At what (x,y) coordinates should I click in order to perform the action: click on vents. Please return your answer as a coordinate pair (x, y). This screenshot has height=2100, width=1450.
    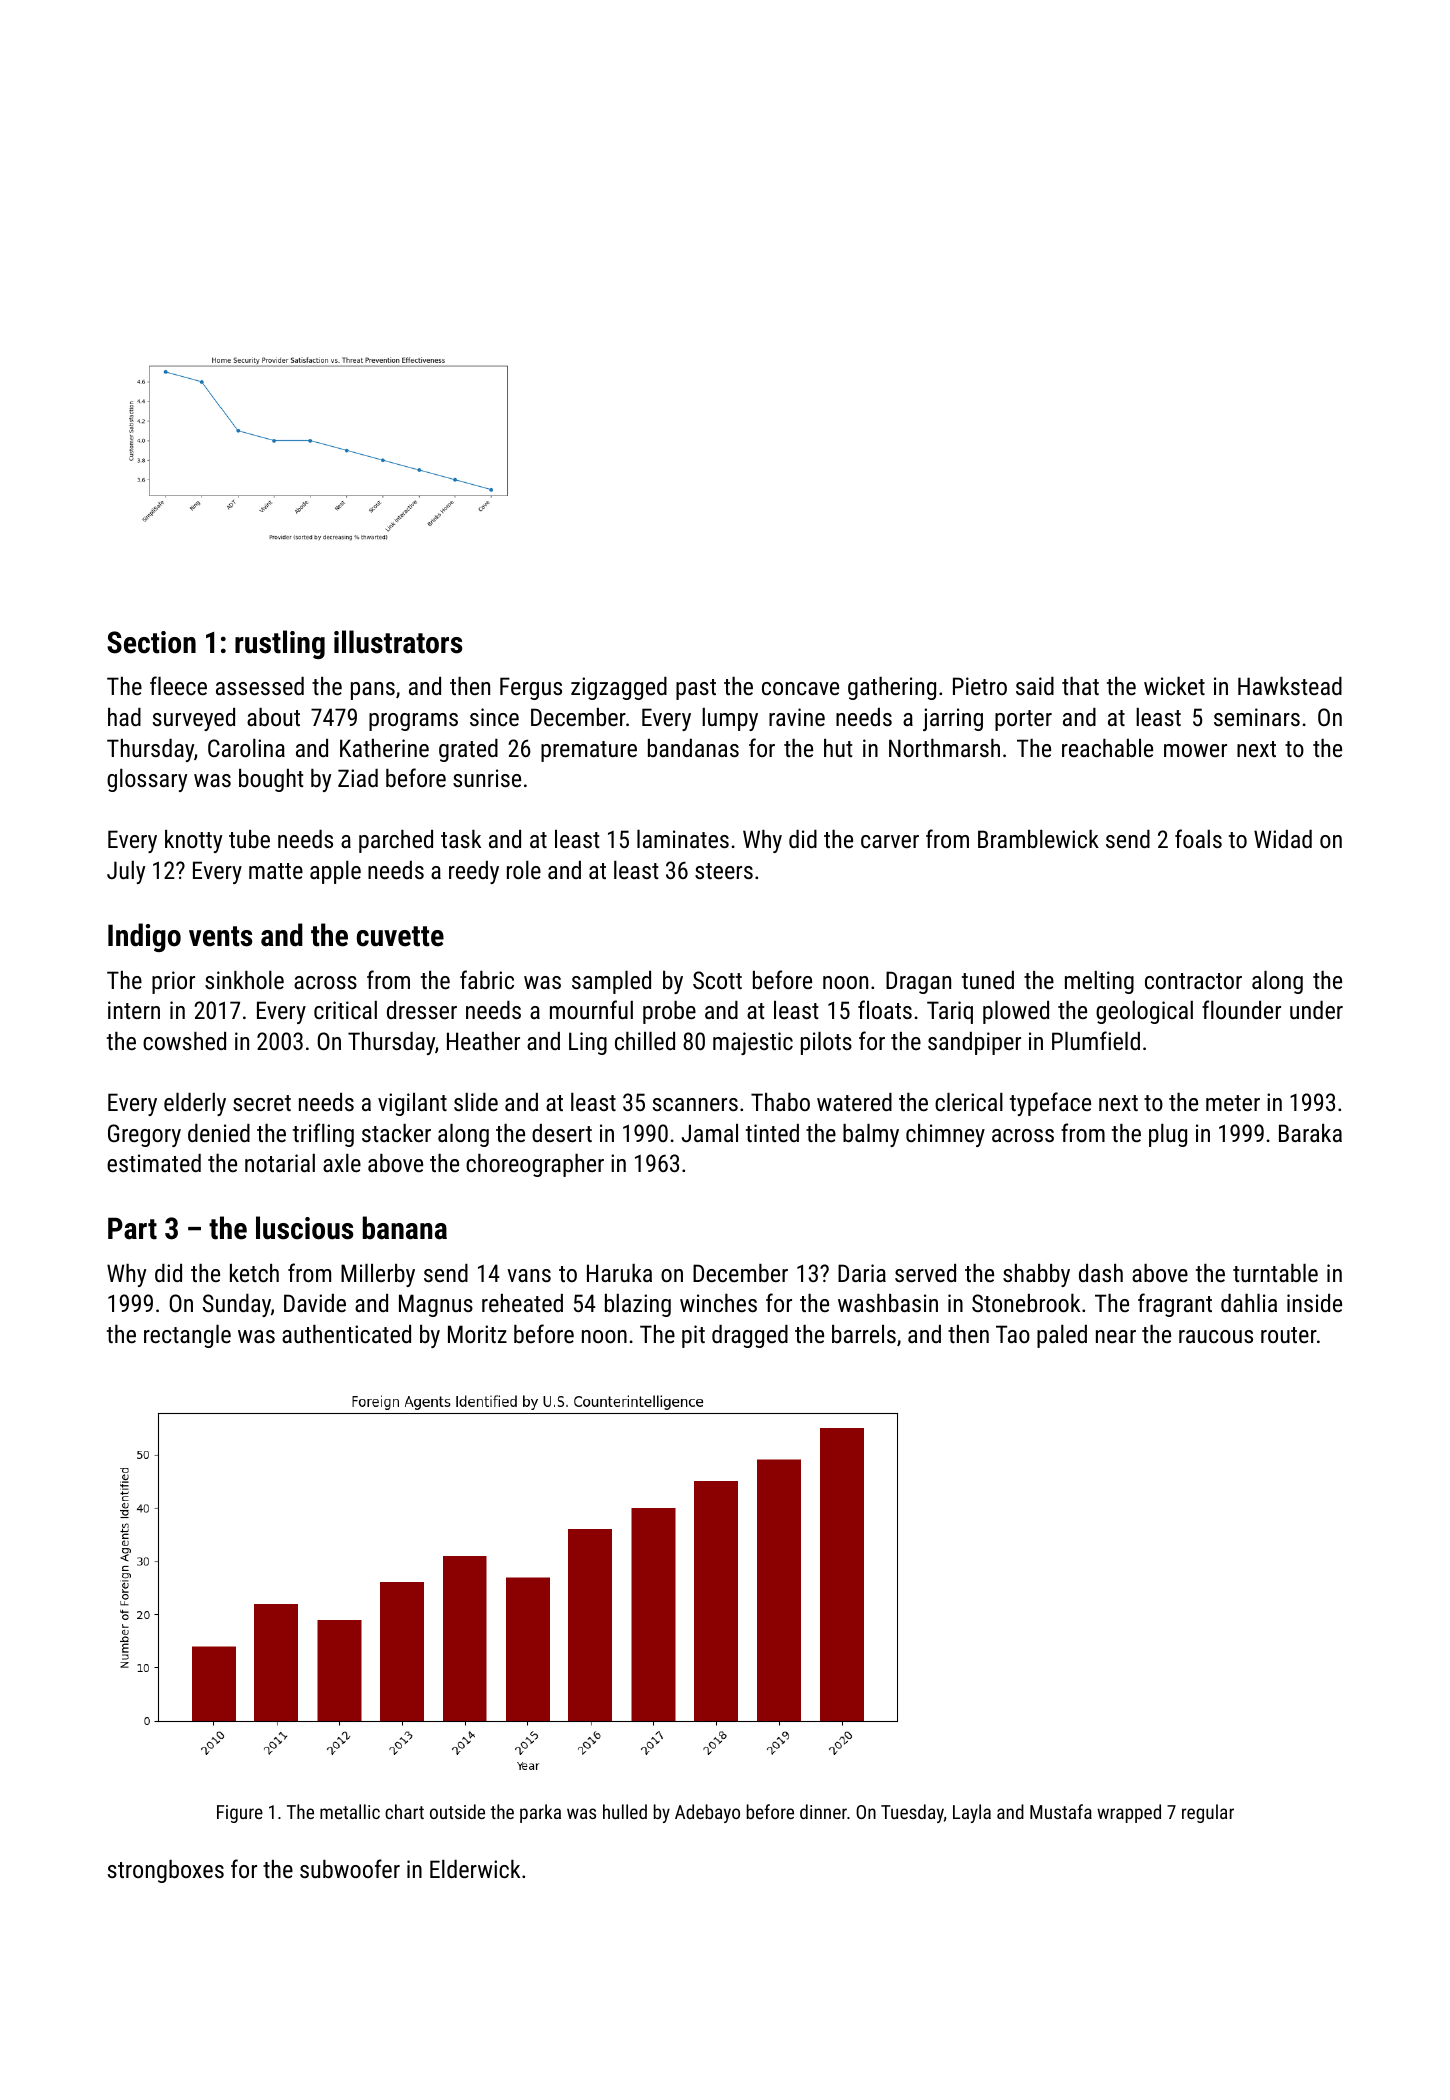
    Looking at the image, I should click on (220, 936).
